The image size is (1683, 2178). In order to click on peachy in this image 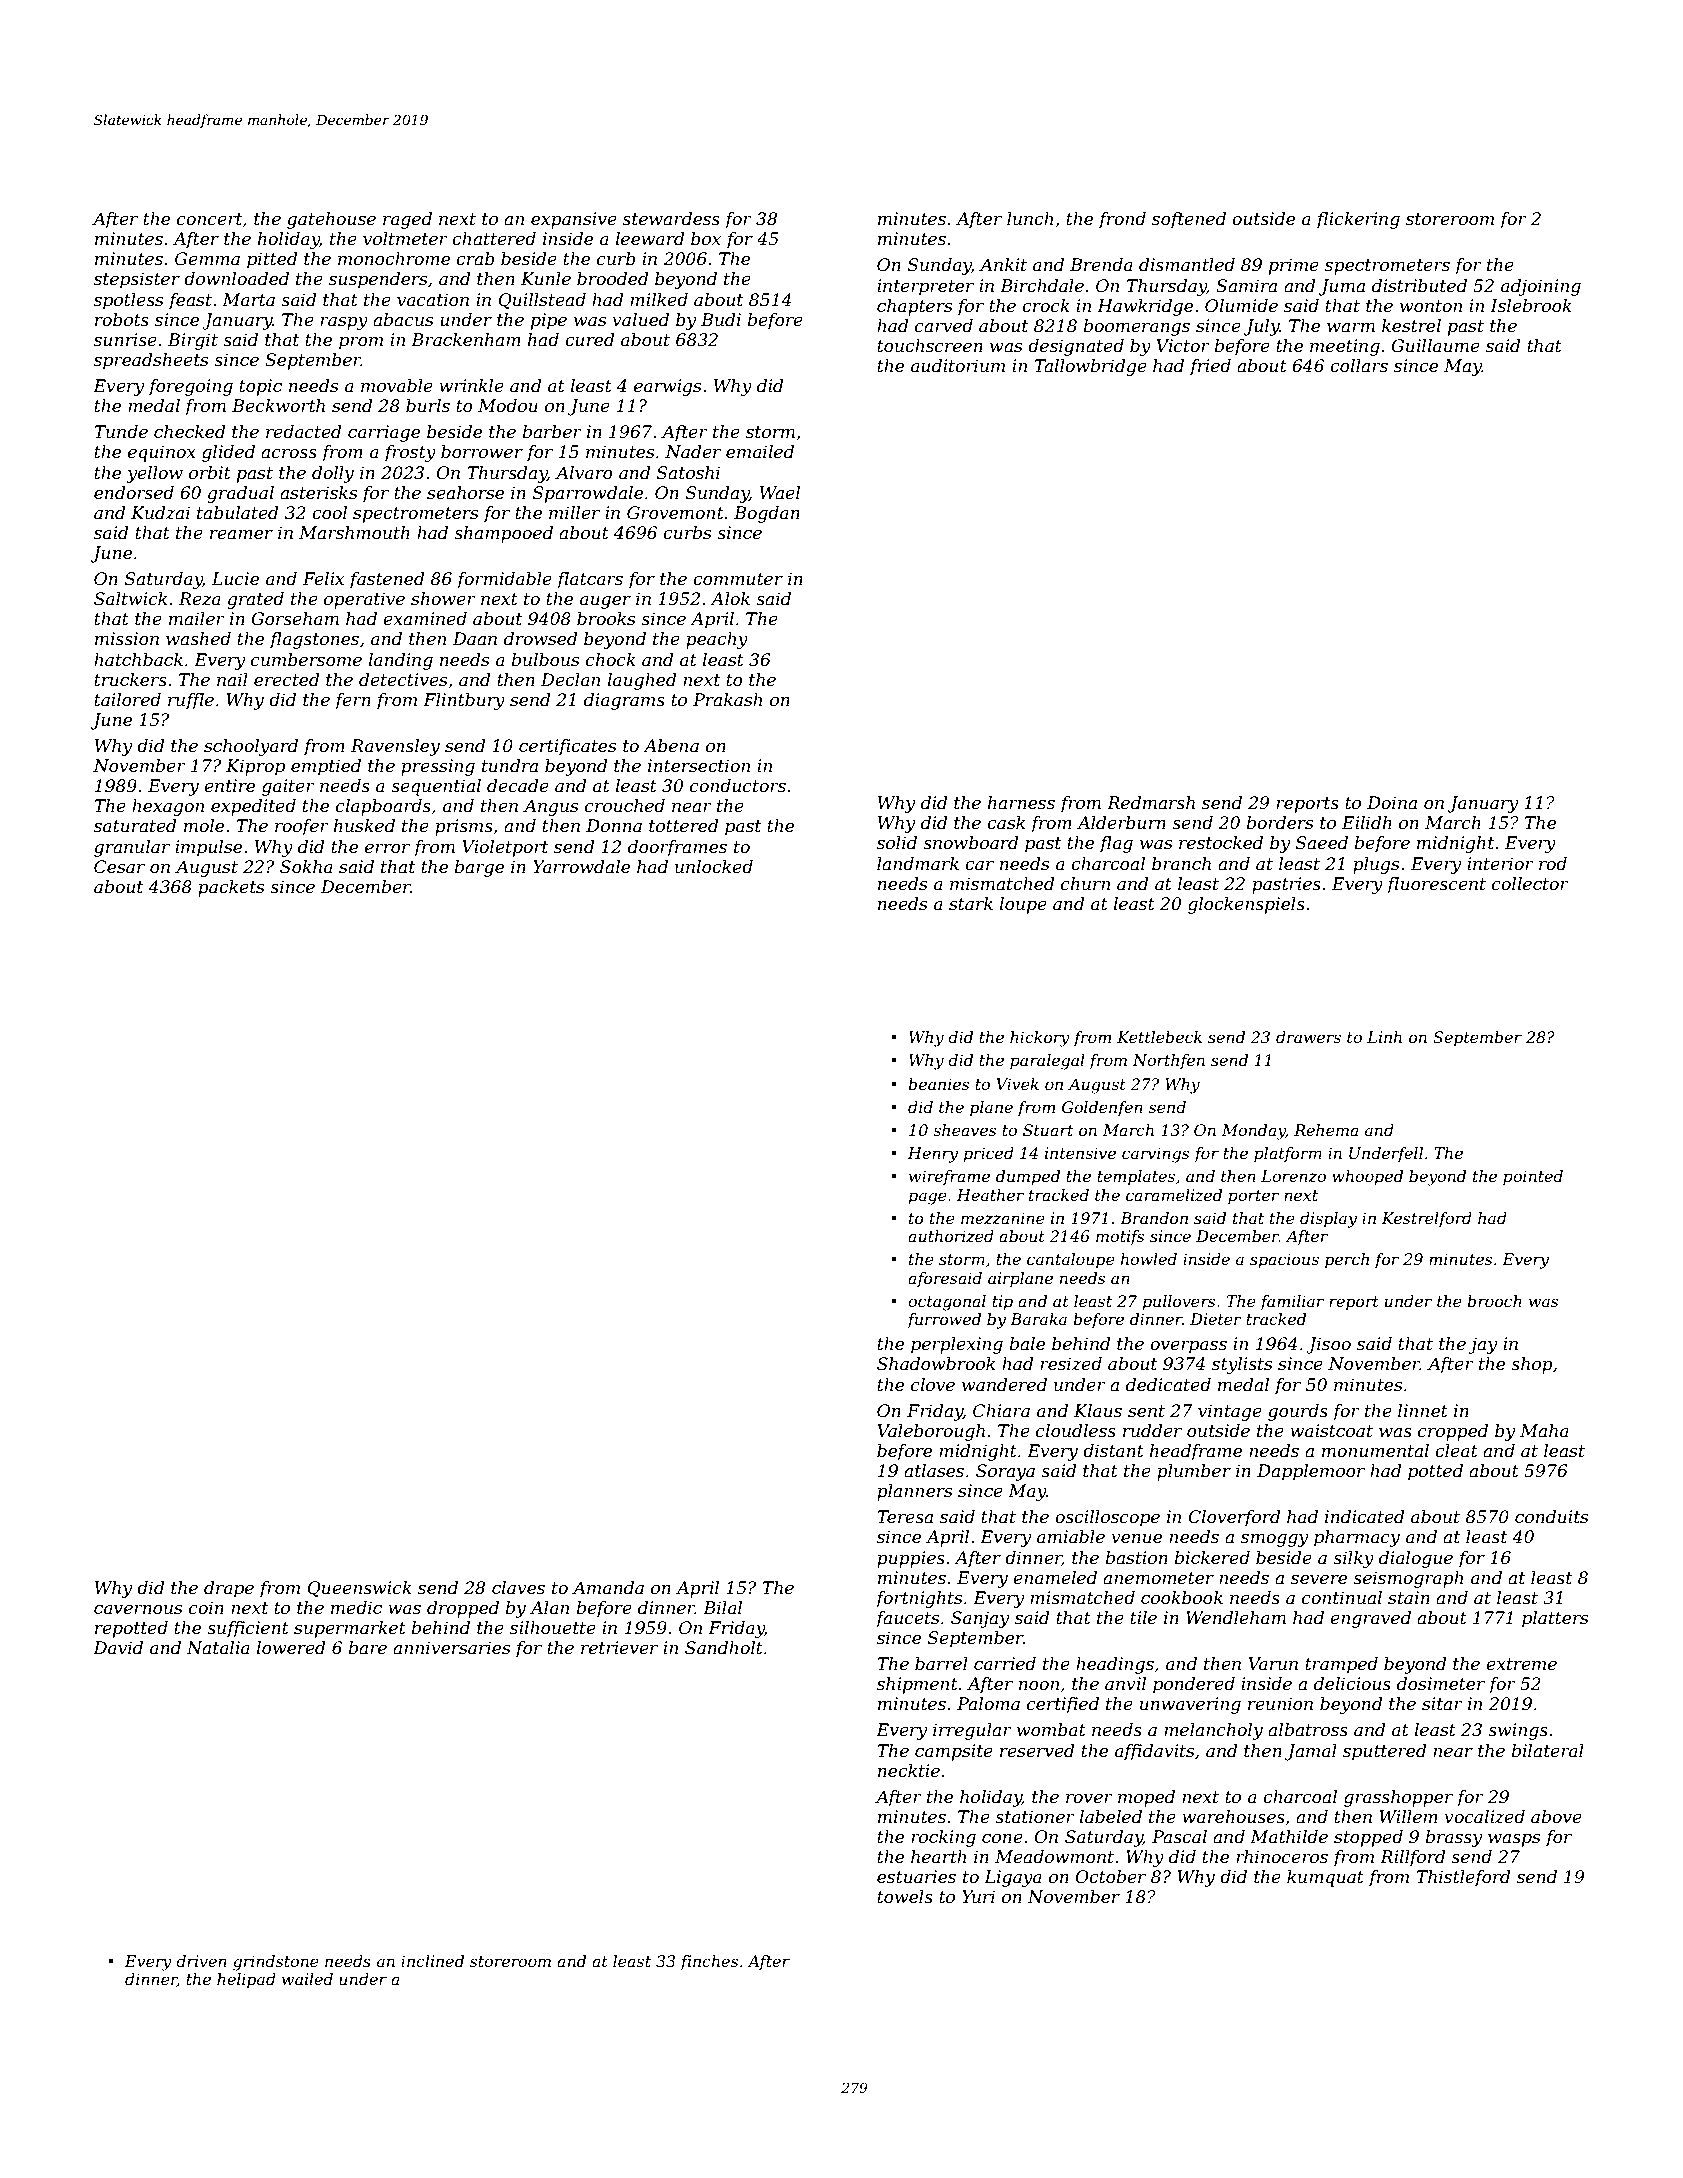, I will do `click(717, 640)`.
